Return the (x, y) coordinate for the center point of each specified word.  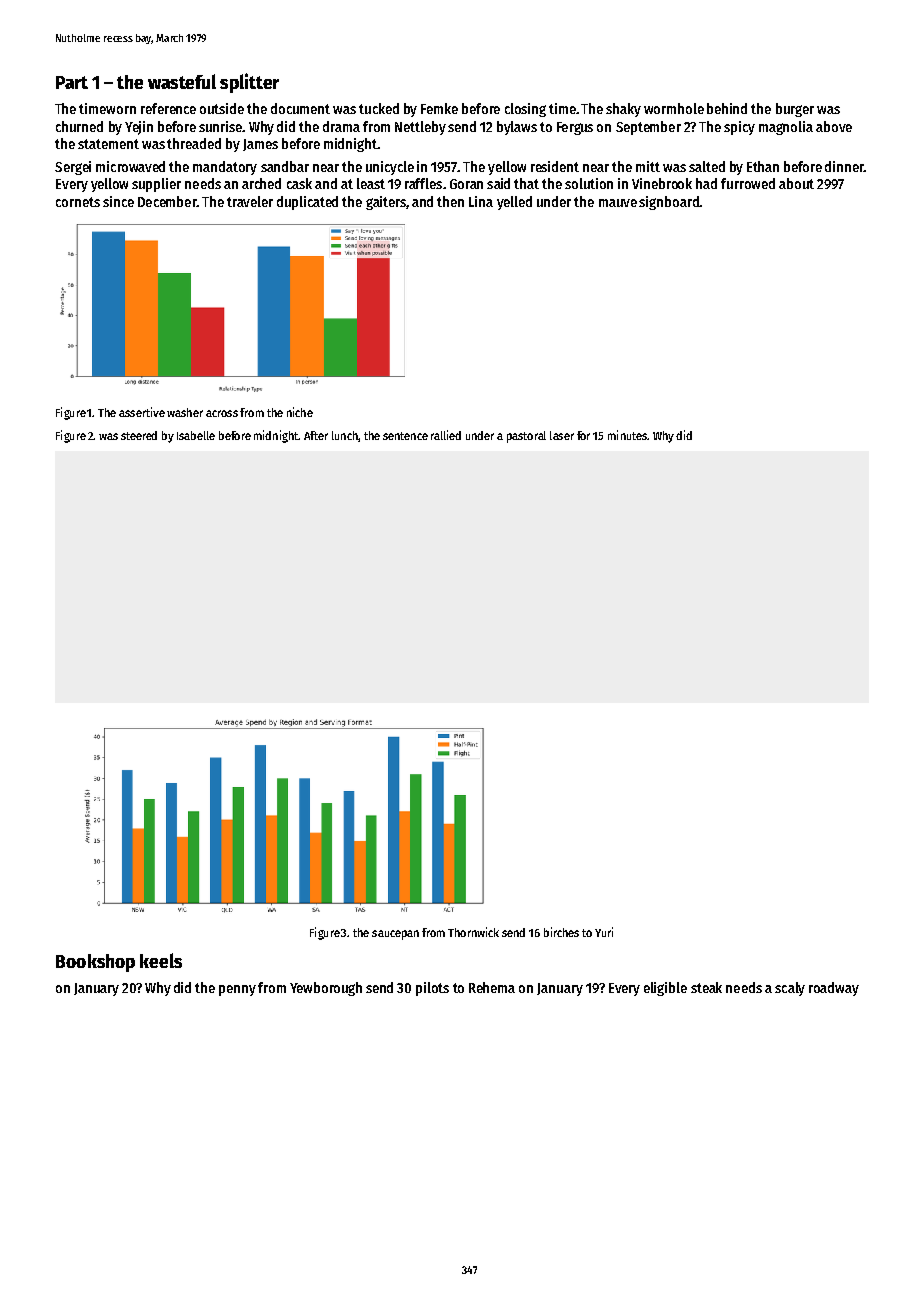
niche (300, 412)
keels (161, 960)
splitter (249, 83)
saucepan (395, 935)
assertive (142, 412)
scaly (790, 989)
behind (727, 108)
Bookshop (95, 963)
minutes (627, 435)
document (300, 108)
